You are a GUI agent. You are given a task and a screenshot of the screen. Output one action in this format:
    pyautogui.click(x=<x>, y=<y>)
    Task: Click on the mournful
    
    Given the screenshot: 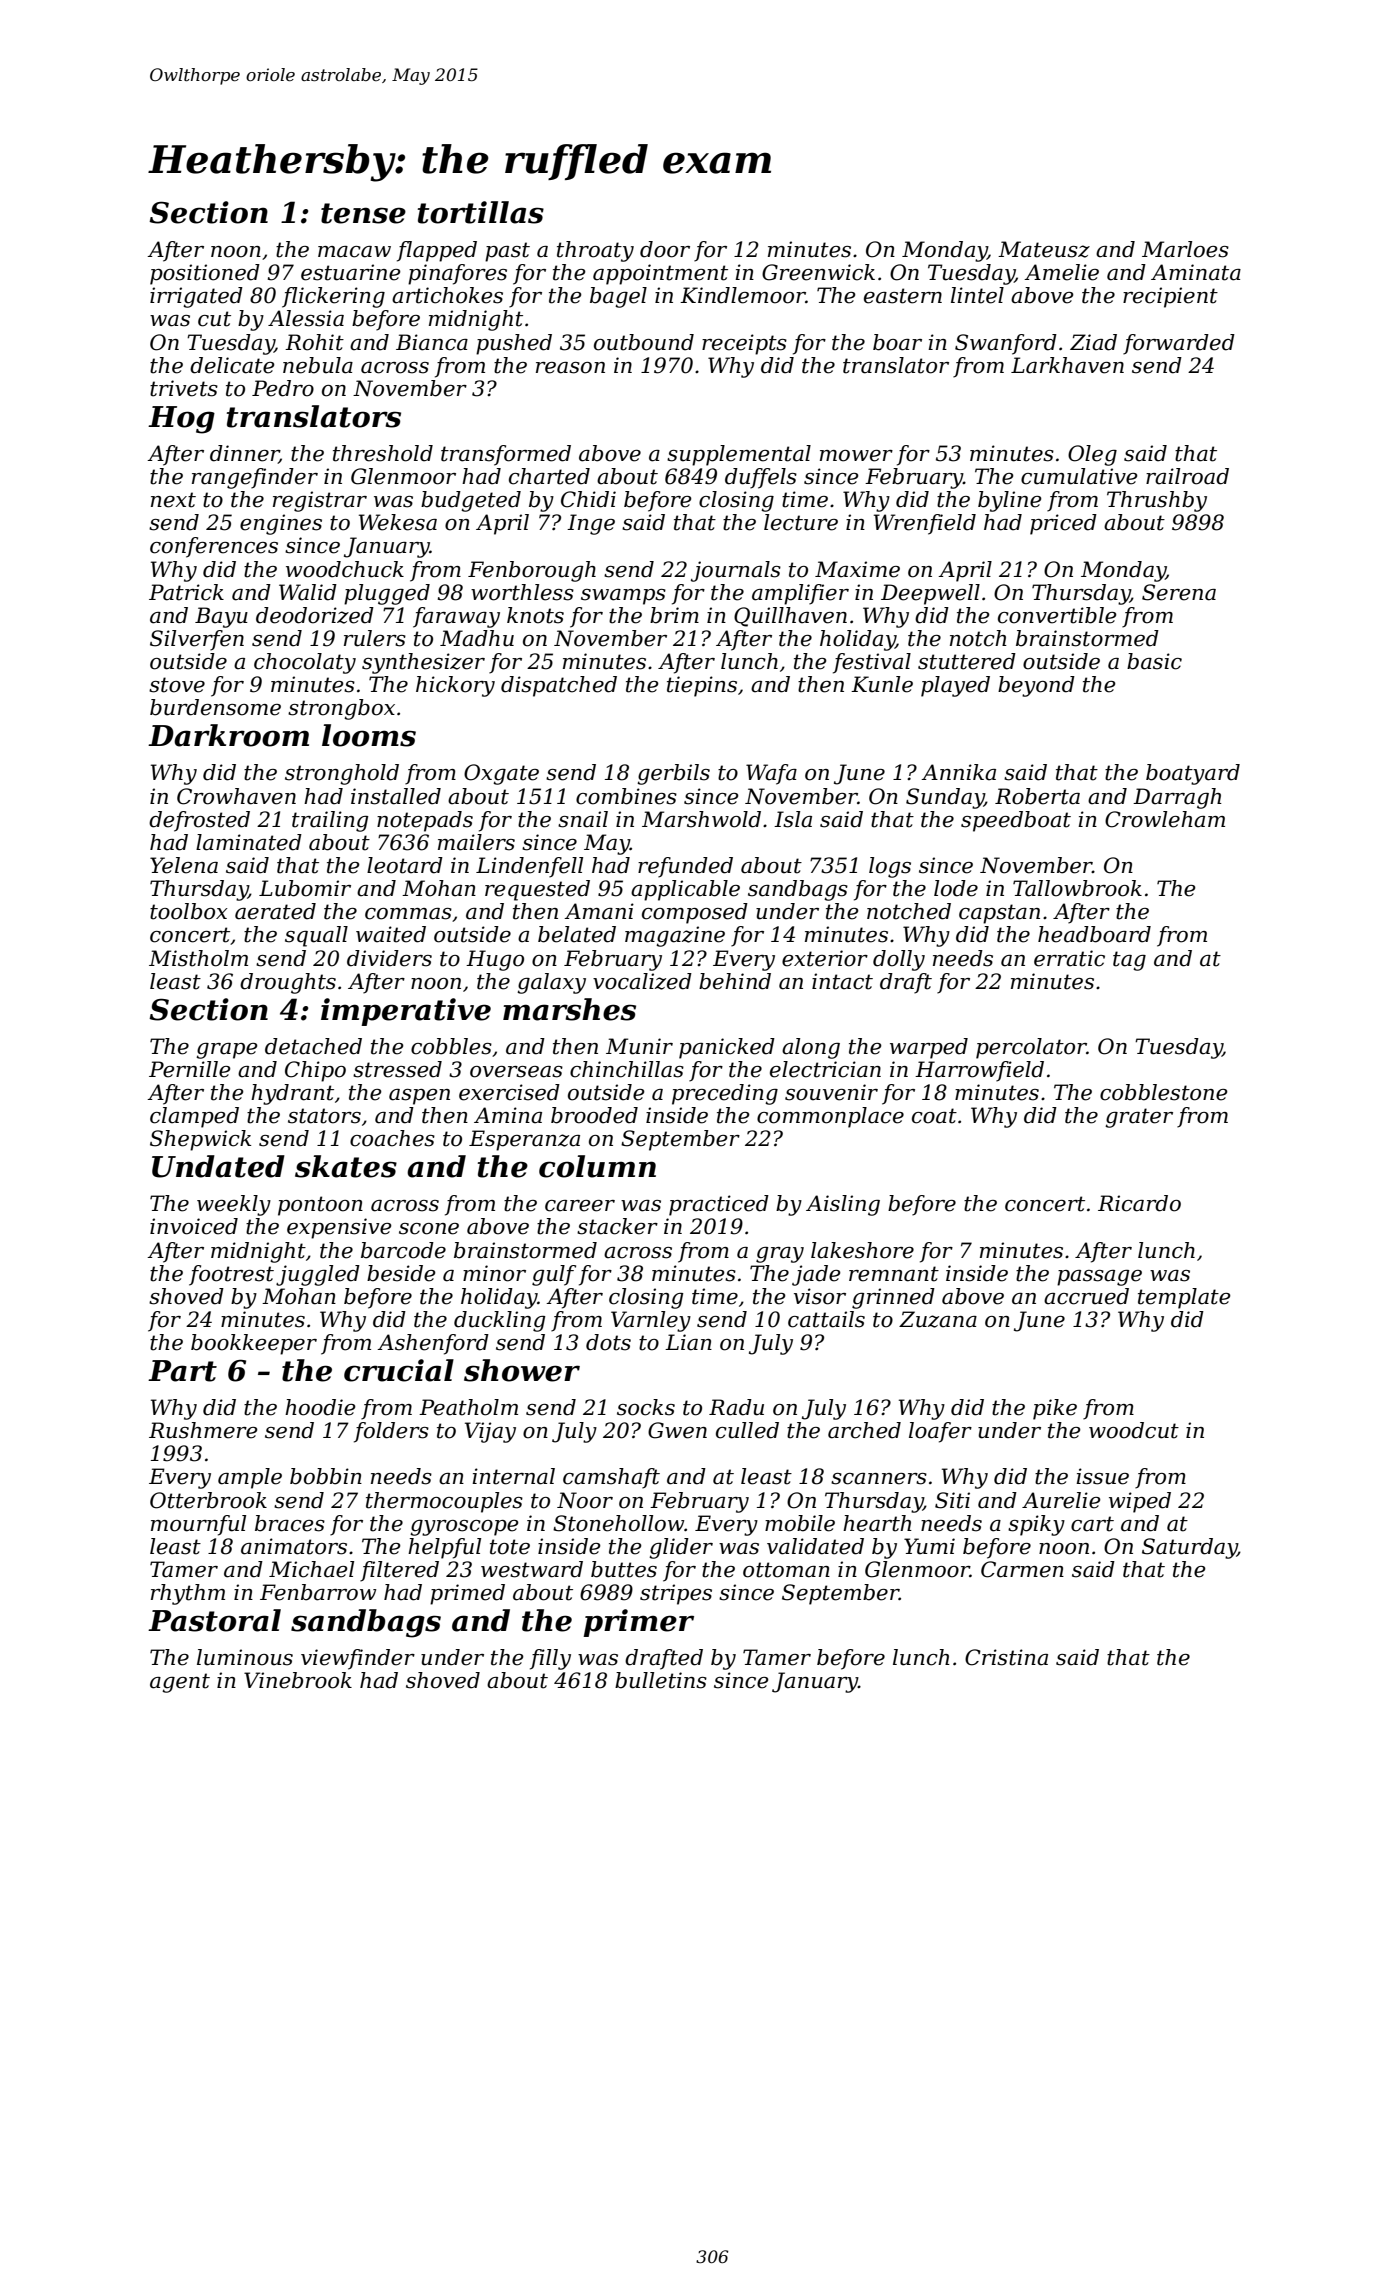 What is the action you would take?
    pyautogui.click(x=198, y=1525)
